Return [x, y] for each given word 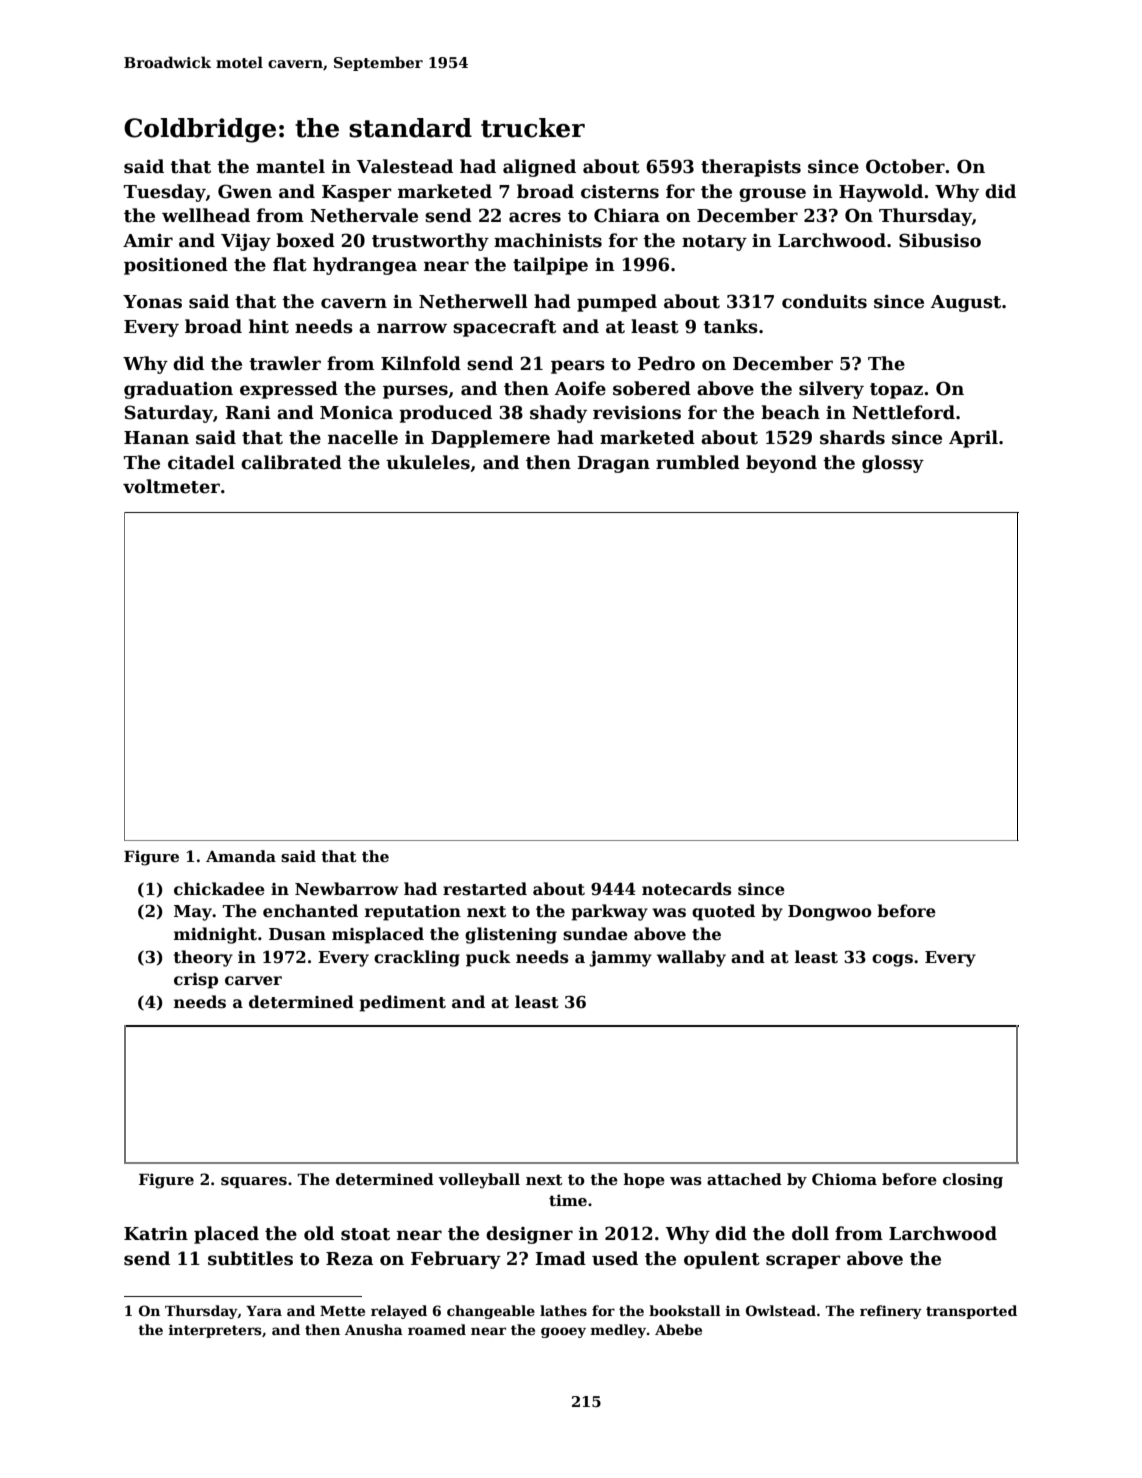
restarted [485, 889]
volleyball [479, 1181]
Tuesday [165, 193]
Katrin [156, 1234]
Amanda [241, 856]
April [973, 439]
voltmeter [171, 486]
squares [254, 1182]
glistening [511, 935]
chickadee [219, 889]
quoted [723, 912]
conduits [824, 301]
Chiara [627, 215]
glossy [893, 464]
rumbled [698, 462]
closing [973, 1181]
